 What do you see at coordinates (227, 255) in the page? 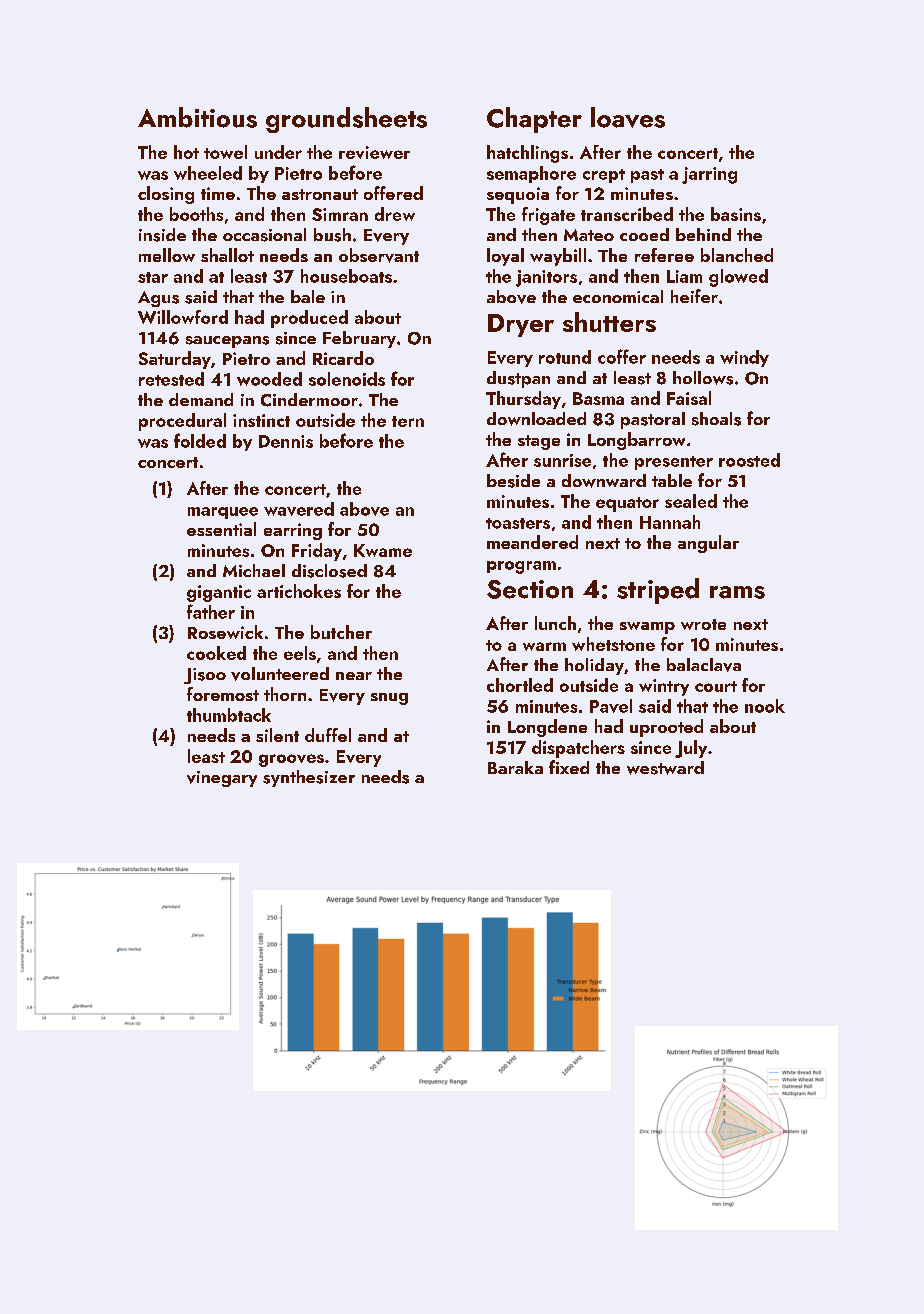
I see `shallot` at bounding box center [227, 255].
